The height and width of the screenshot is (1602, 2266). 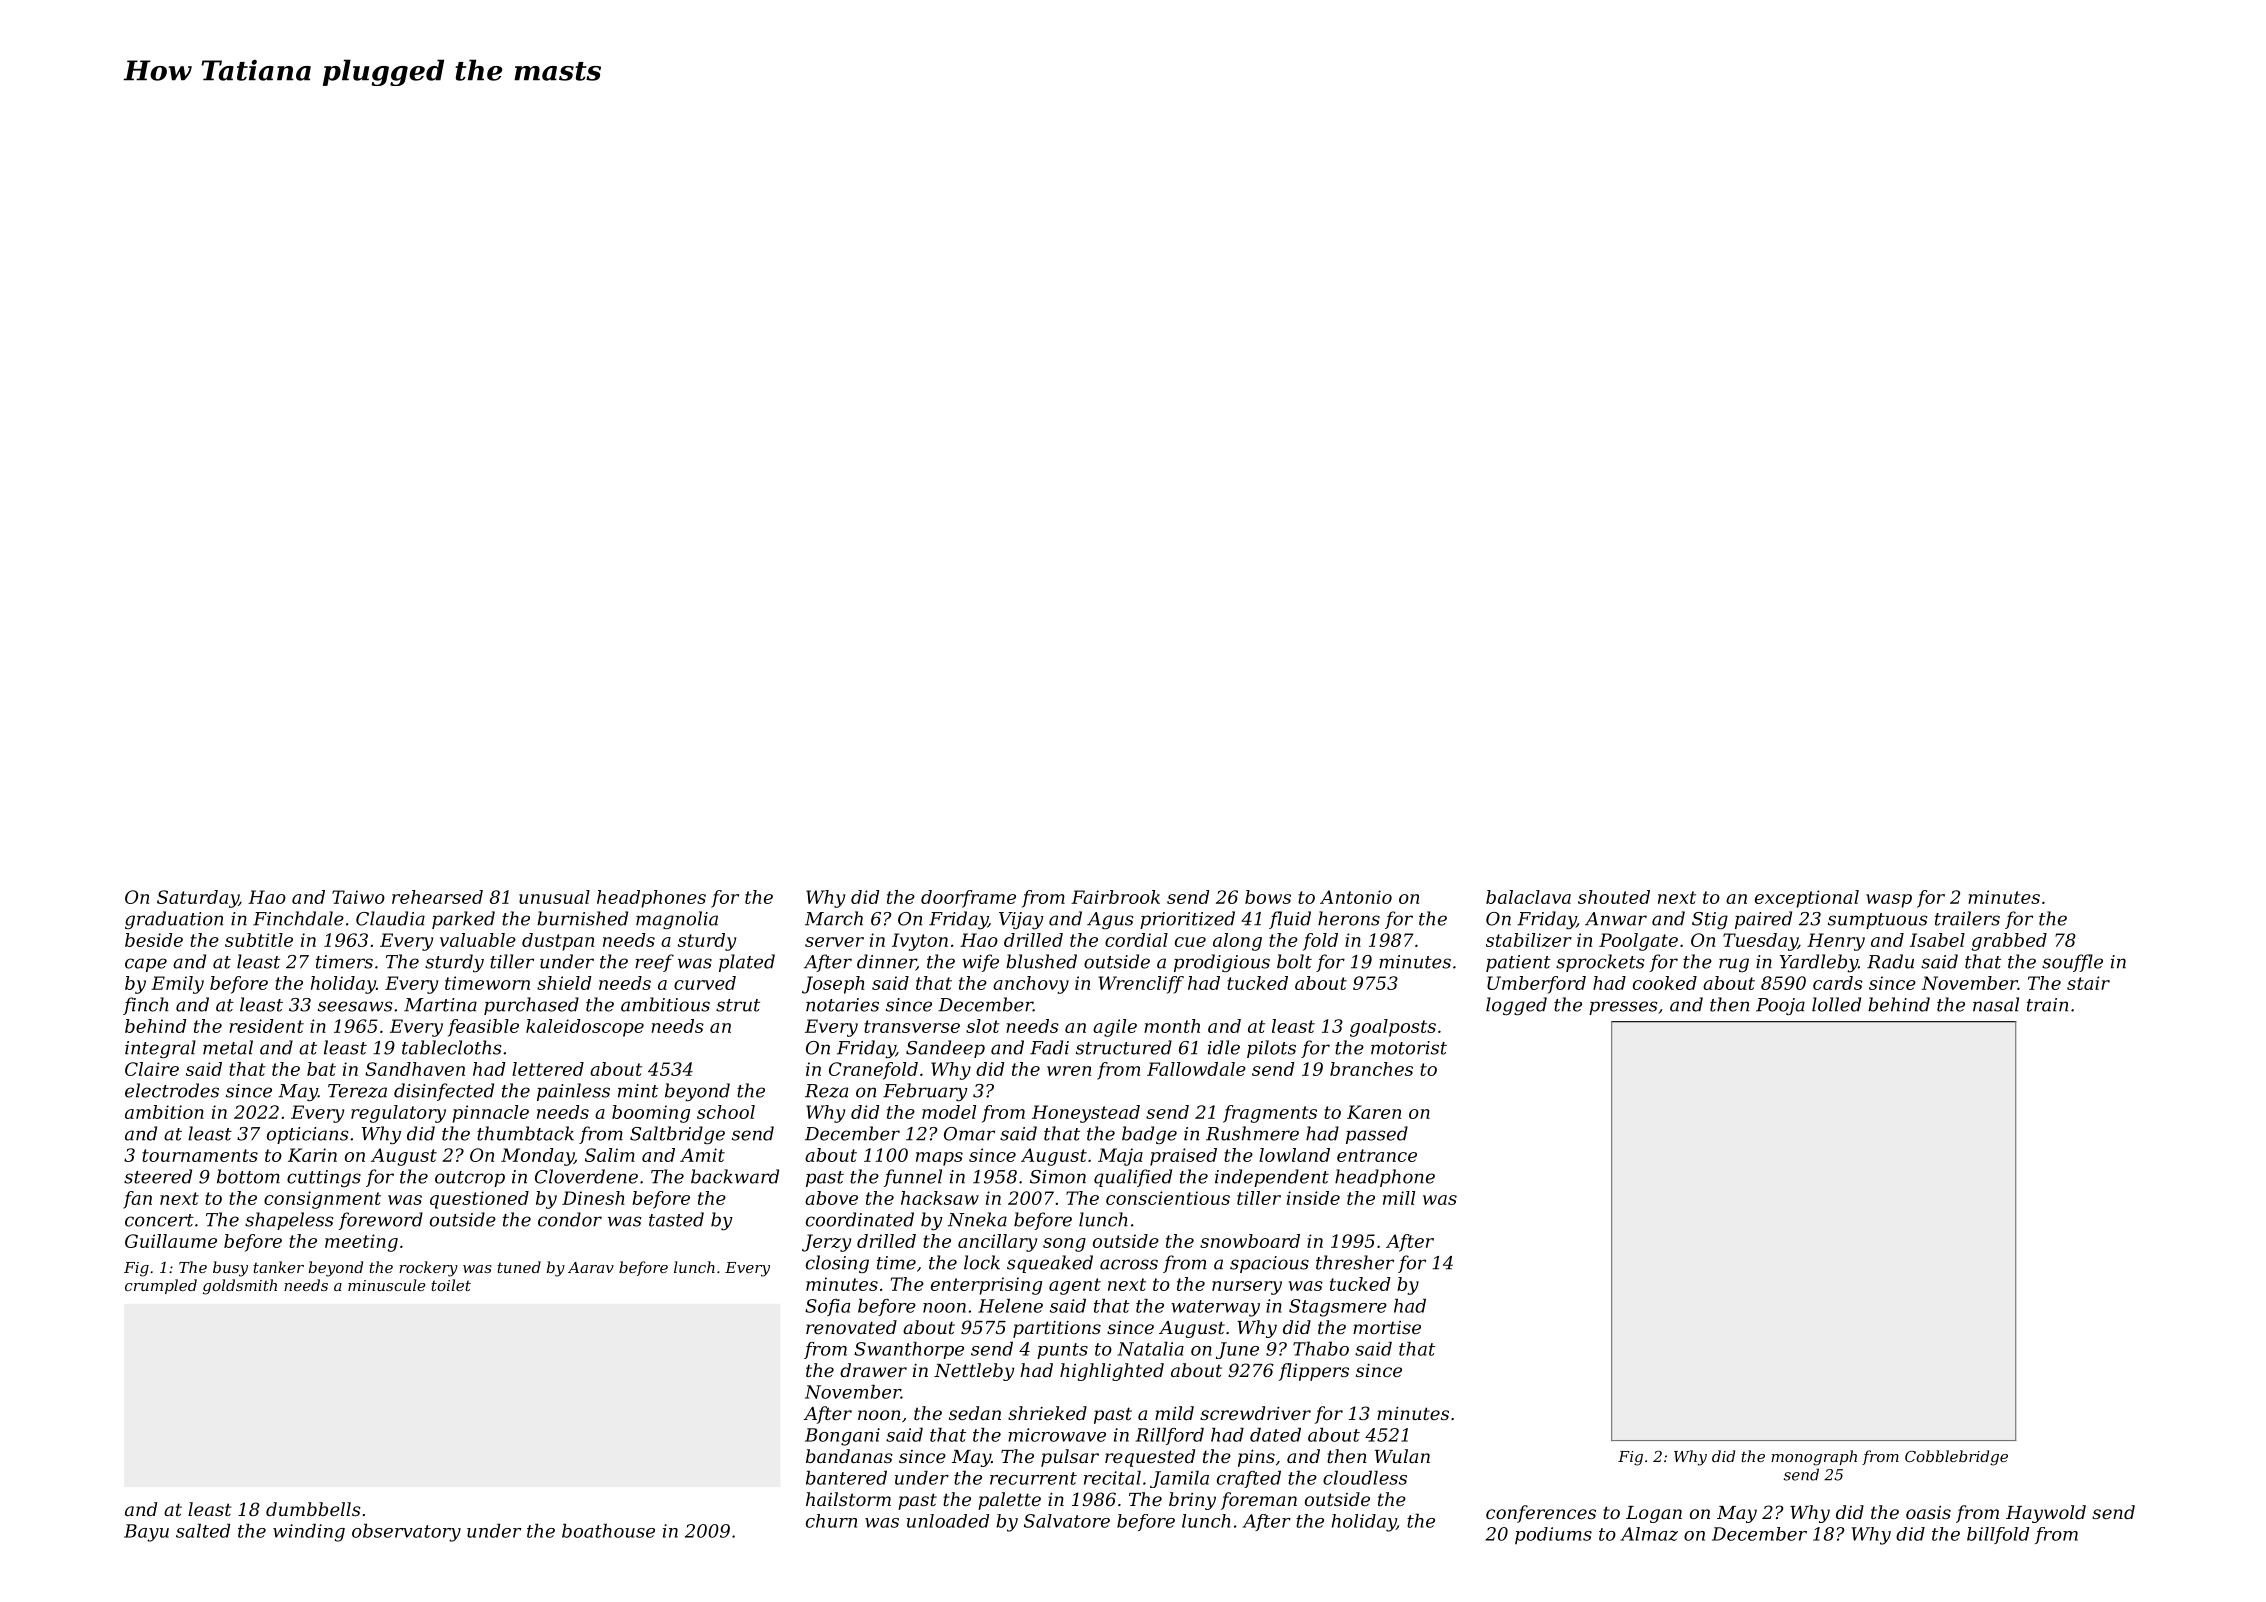 I want to click on observatory, so click(x=406, y=1533).
